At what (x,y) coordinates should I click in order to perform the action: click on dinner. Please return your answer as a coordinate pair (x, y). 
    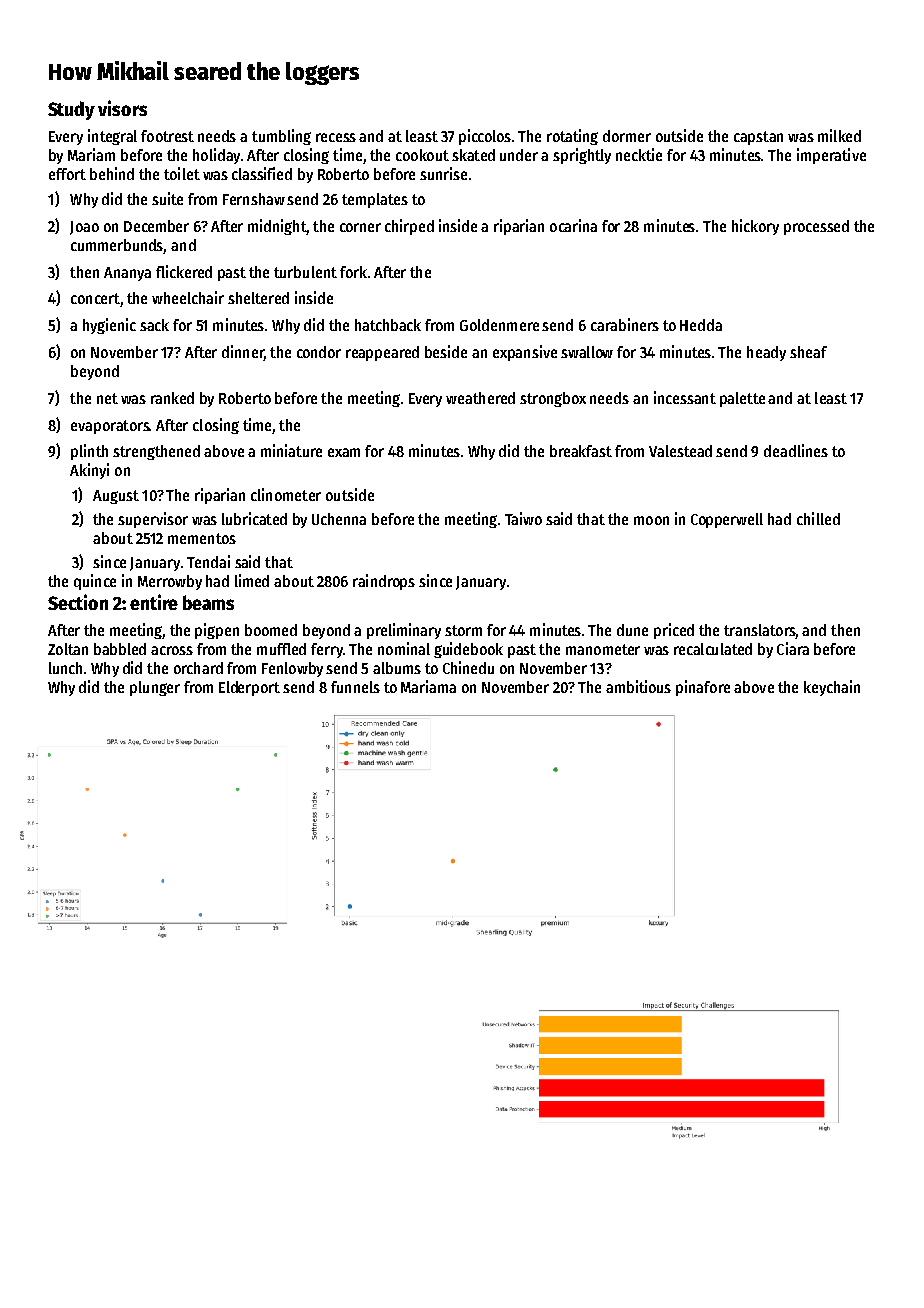
    Looking at the image, I should click on (243, 353).
